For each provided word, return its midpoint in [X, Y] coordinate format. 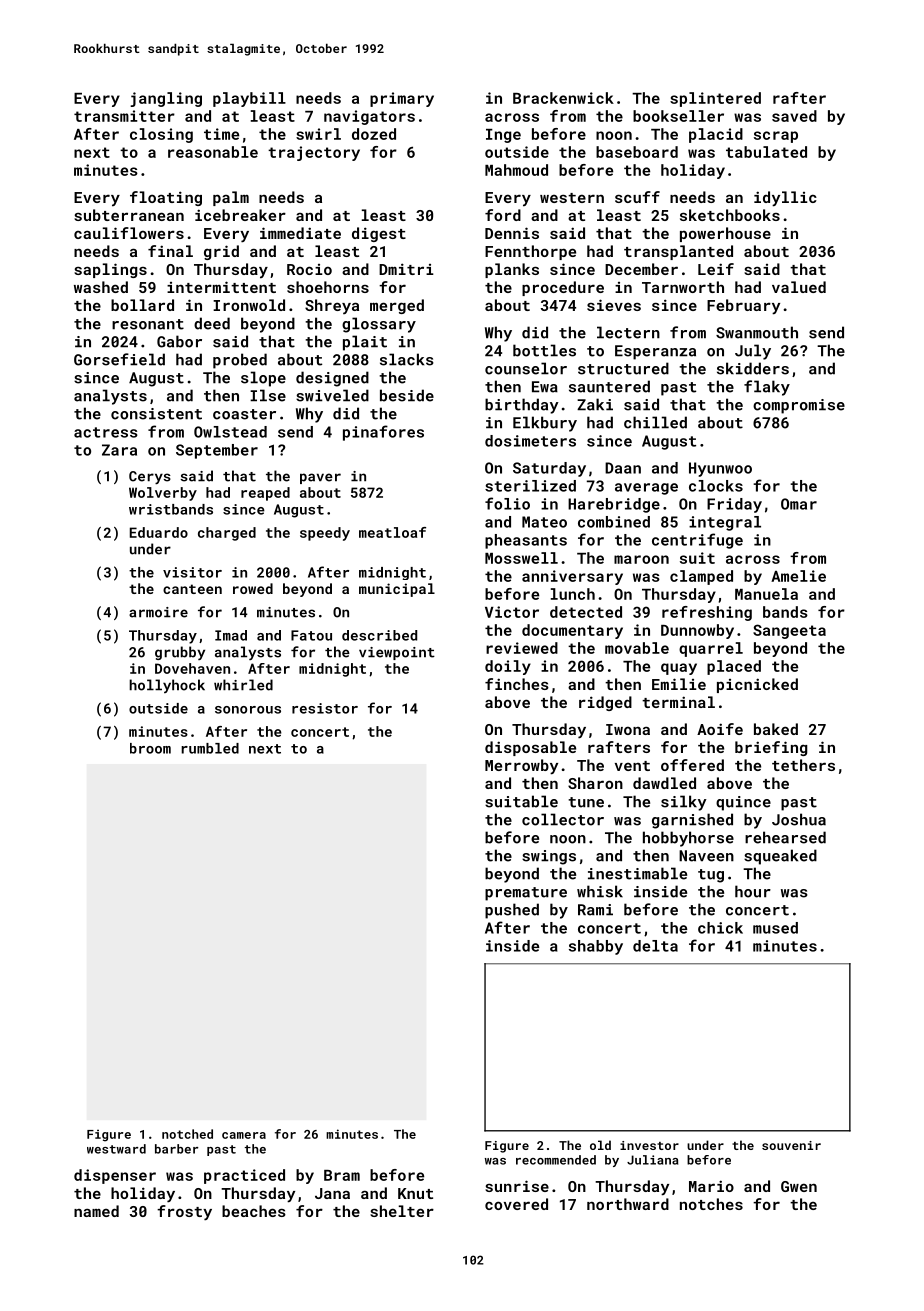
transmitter [124, 116]
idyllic [785, 199]
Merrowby [521, 767]
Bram [342, 1175]
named [96, 1211]
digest [379, 234]
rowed [253, 588]
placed [734, 667]
